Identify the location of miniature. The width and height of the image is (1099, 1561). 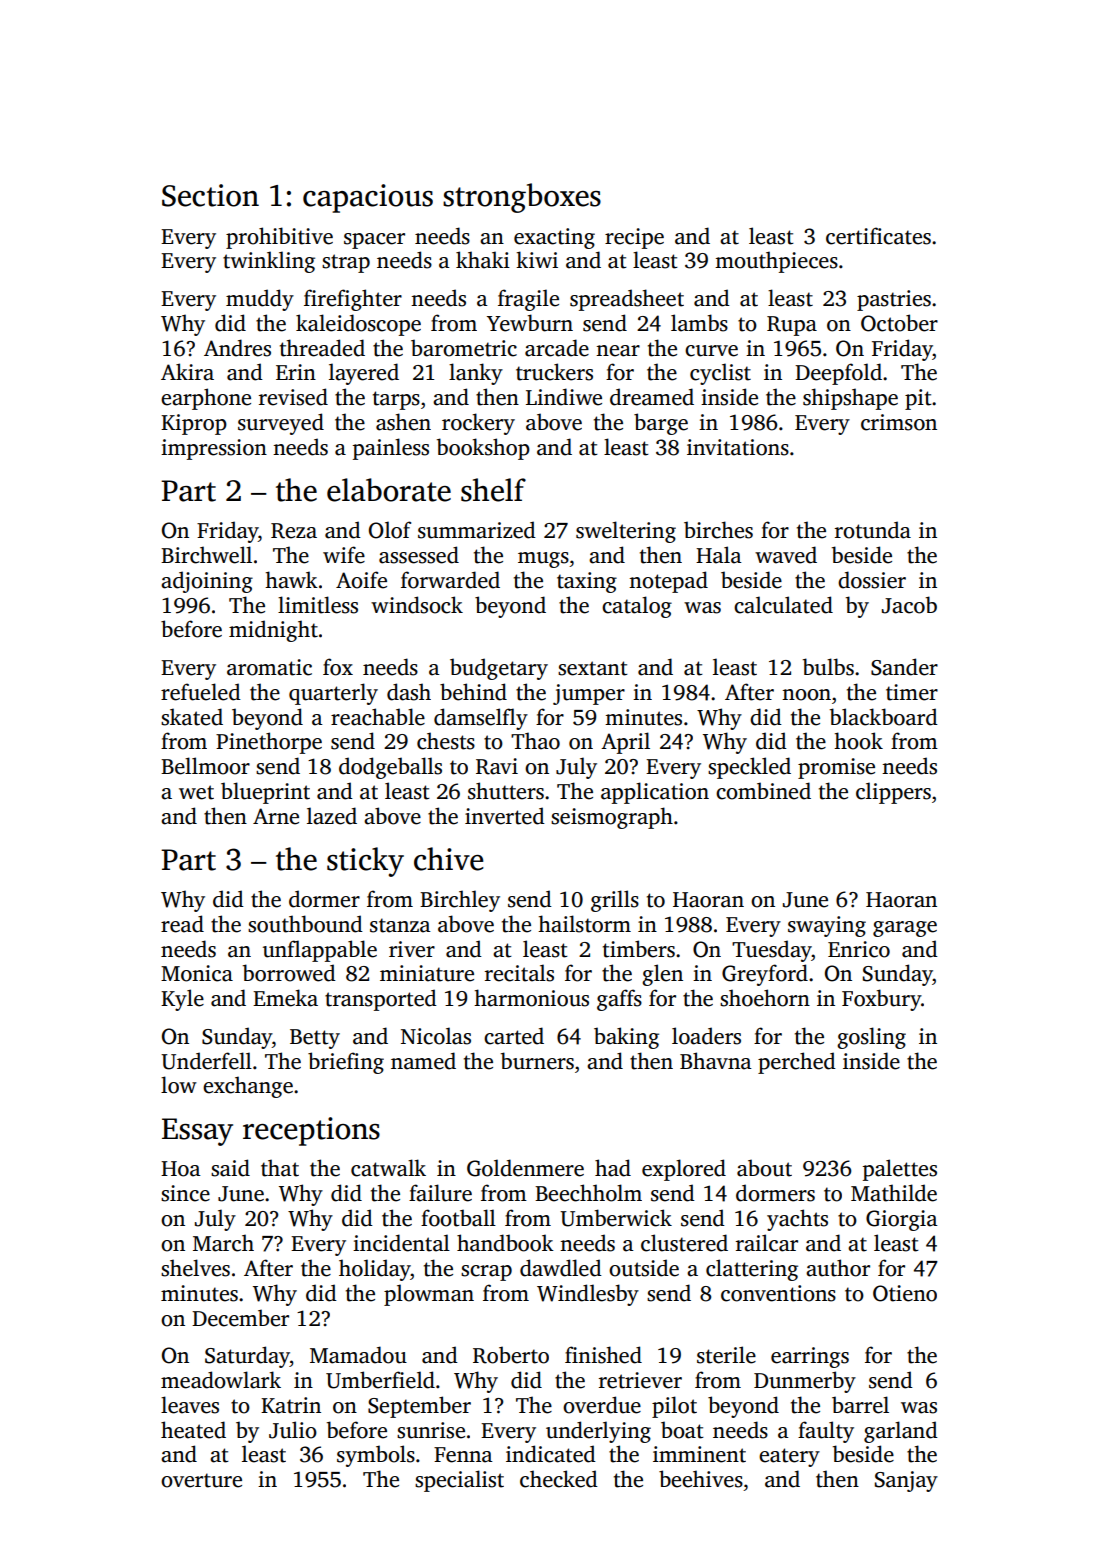
(427, 973).
